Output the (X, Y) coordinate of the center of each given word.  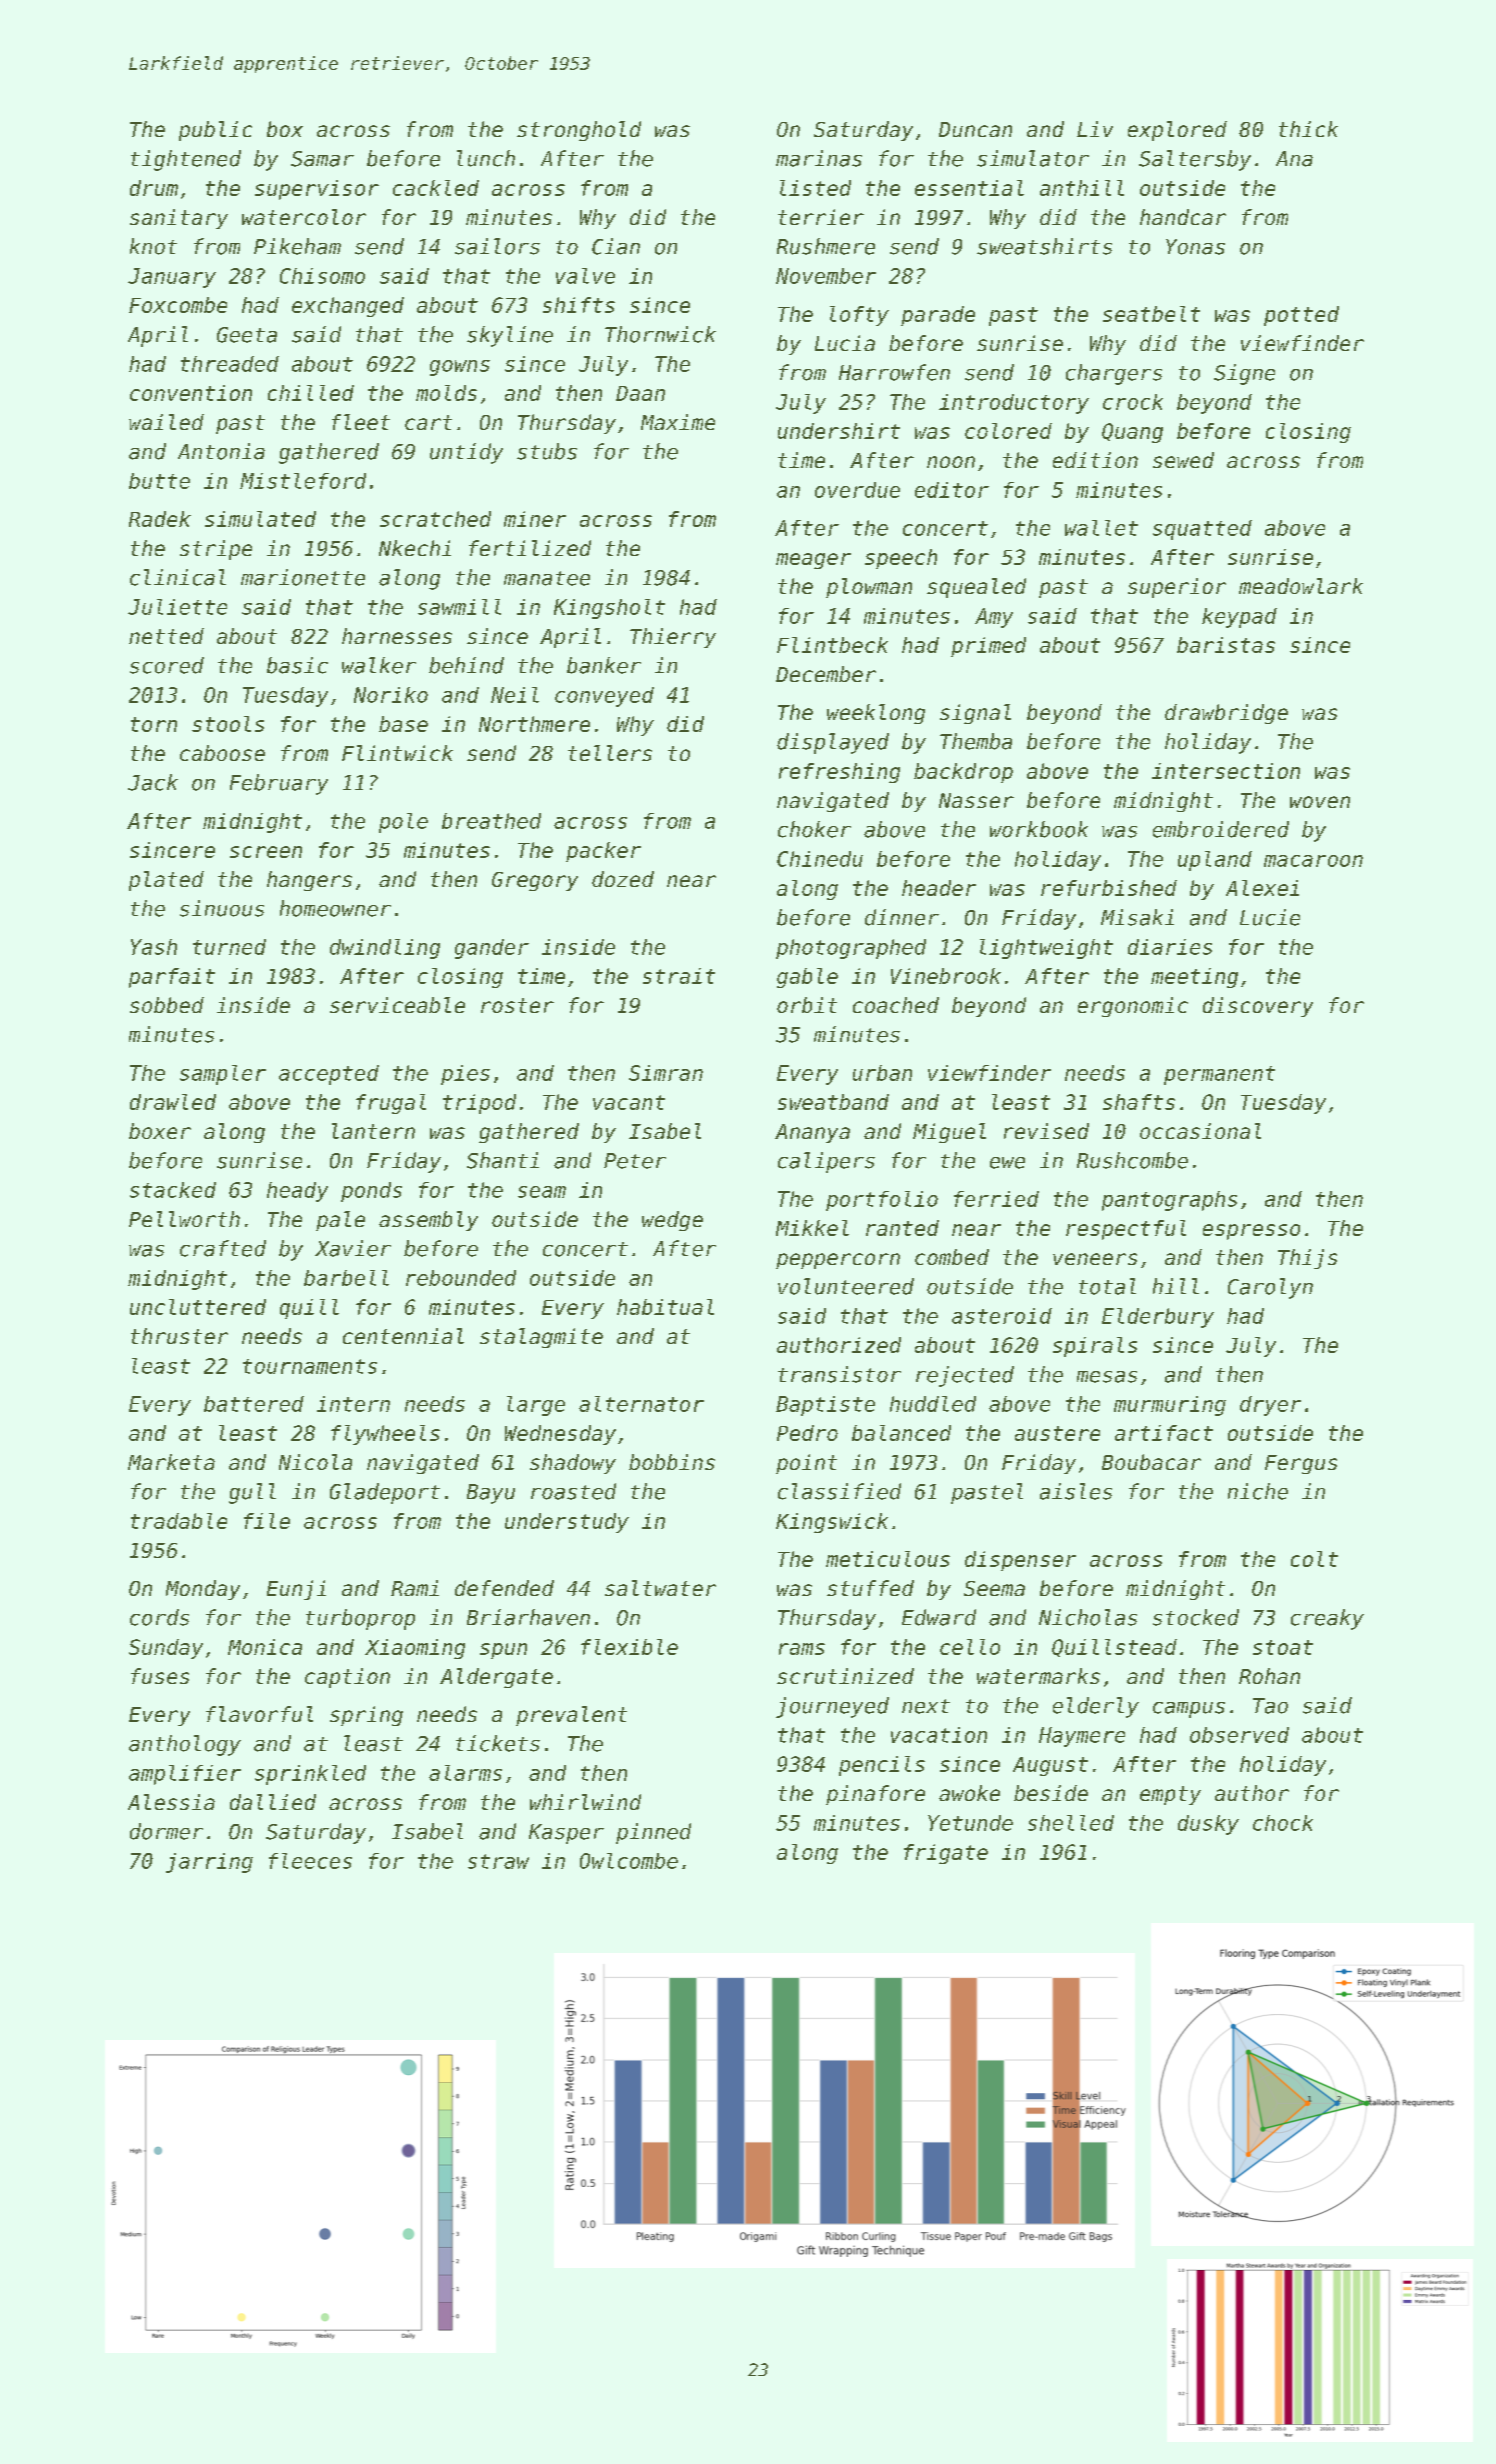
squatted (1202, 530)
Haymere (1082, 1737)
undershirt (839, 431)
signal (975, 714)
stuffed (870, 1588)
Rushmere (826, 246)
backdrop (963, 773)
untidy (466, 453)
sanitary (179, 219)
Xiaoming (415, 1649)
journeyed (832, 1707)
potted (1301, 316)
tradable (179, 1521)
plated (166, 881)
